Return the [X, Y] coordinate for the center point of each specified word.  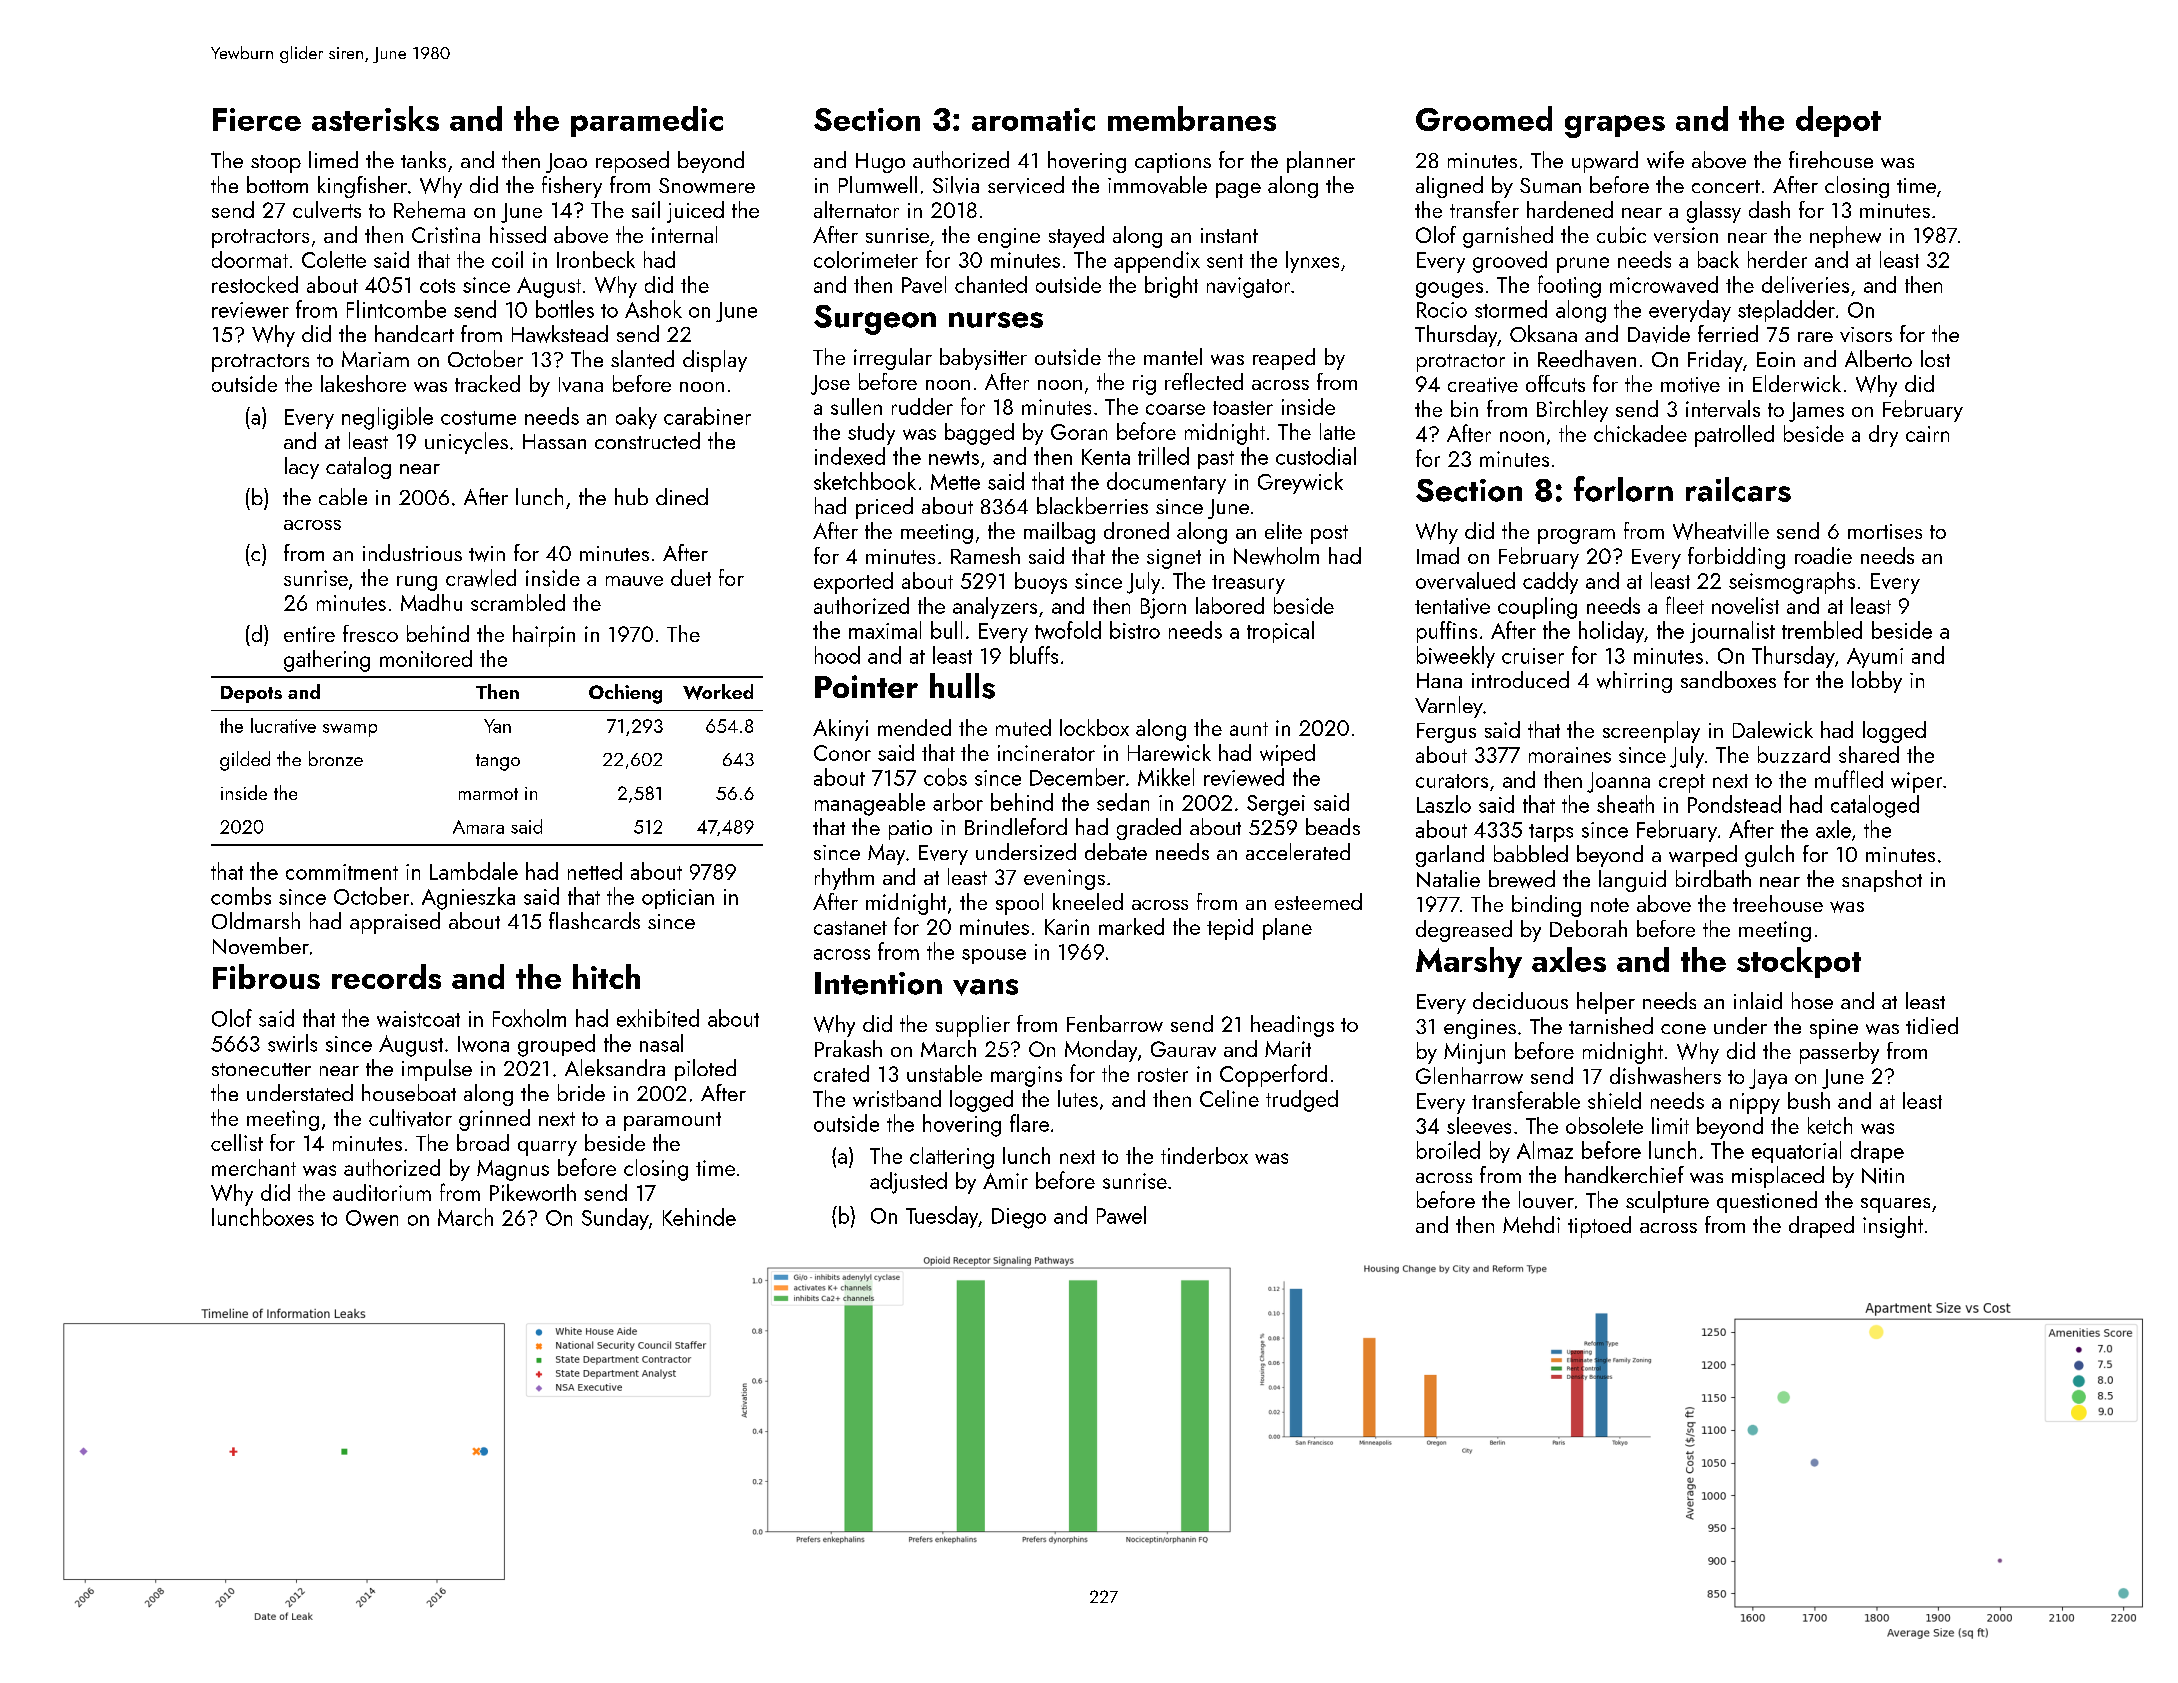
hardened [1570, 209]
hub [631, 496]
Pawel [1121, 1215]
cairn [1927, 434]
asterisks [375, 118]
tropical [1280, 632]
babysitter [983, 359]
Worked [718, 692]
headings [1292, 1026]
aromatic [1033, 119]
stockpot [1799, 962]
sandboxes [1728, 679]
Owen [372, 1218]
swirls [292, 1043]
